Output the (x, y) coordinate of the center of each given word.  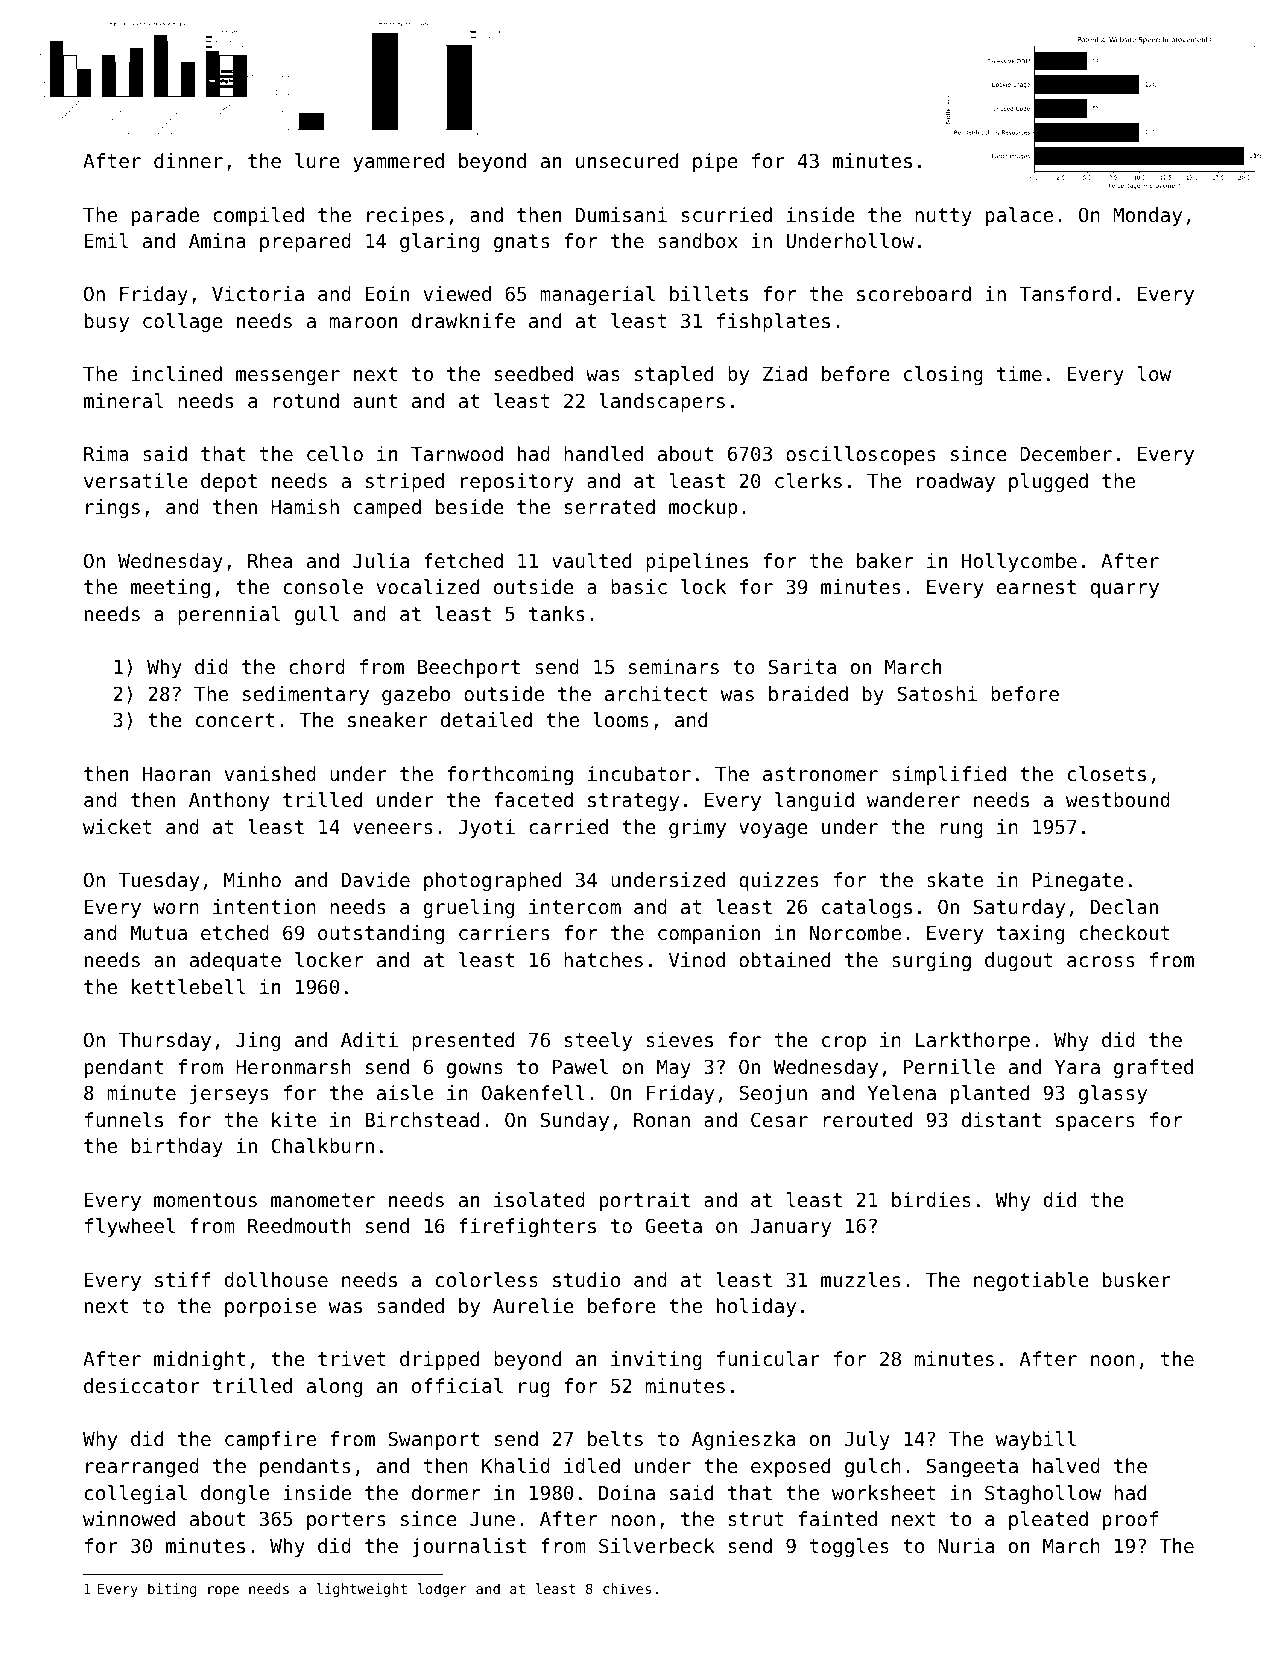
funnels (124, 1119)
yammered (398, 162)
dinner (188, 160)
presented (463, 1041)
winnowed (129, 1518)
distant (1001, 1119)
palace (1019, 216)
